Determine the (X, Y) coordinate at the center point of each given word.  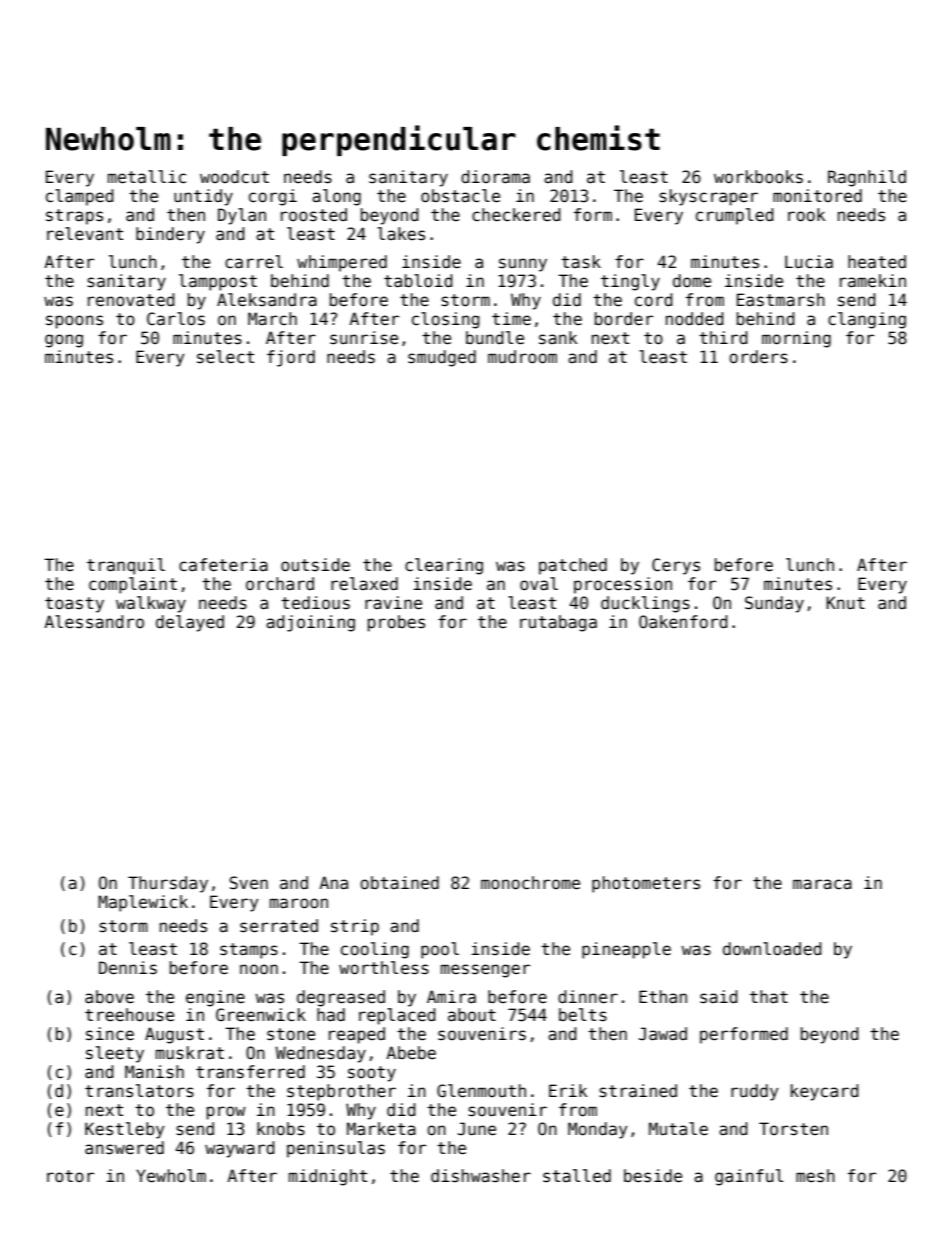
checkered (516, 215)
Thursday (168, 884)
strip (355, 927)
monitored (817, 196)
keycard (825, 1092)
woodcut (234, 177)
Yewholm (171, 1176)
